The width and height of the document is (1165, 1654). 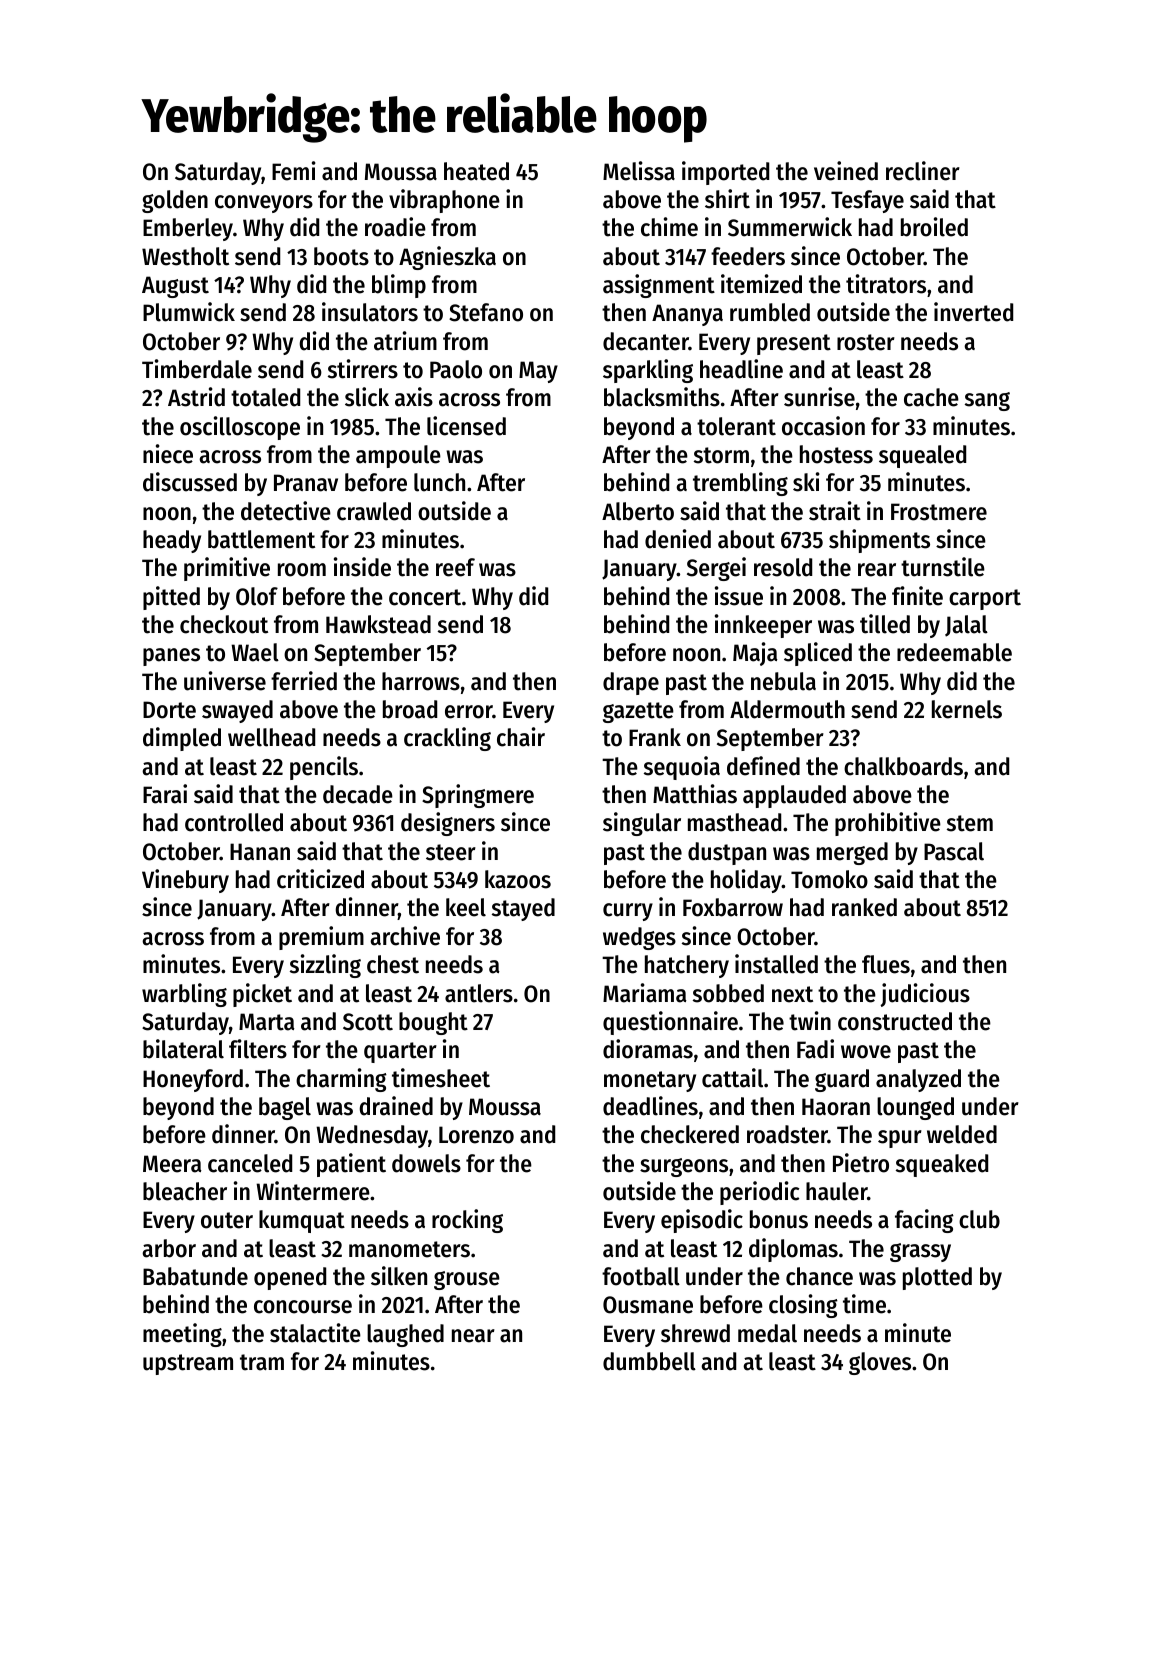 I want to click on kumquat, so click(x=302, y=1221).
